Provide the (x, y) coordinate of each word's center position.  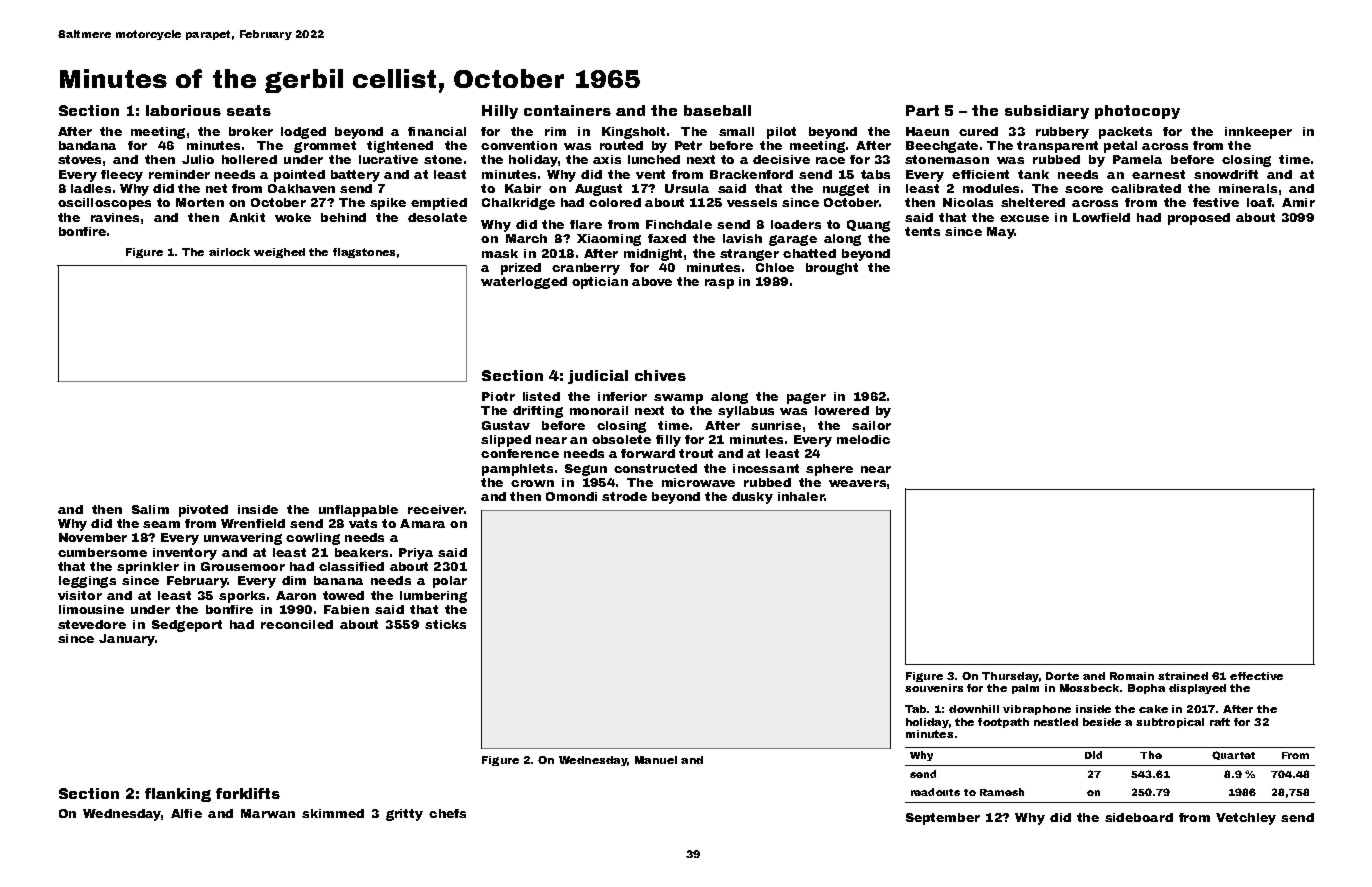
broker (251, 131)
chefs (447, 813)
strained (1183, 676)
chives (660, 375)
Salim (150, 509)
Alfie (186, 813)
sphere (829, 470)
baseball (717, 110)
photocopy (1137, 112)
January (127, 640)
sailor (871, 425)
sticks (445, 624)
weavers (857, 483)
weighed (279, 253)
